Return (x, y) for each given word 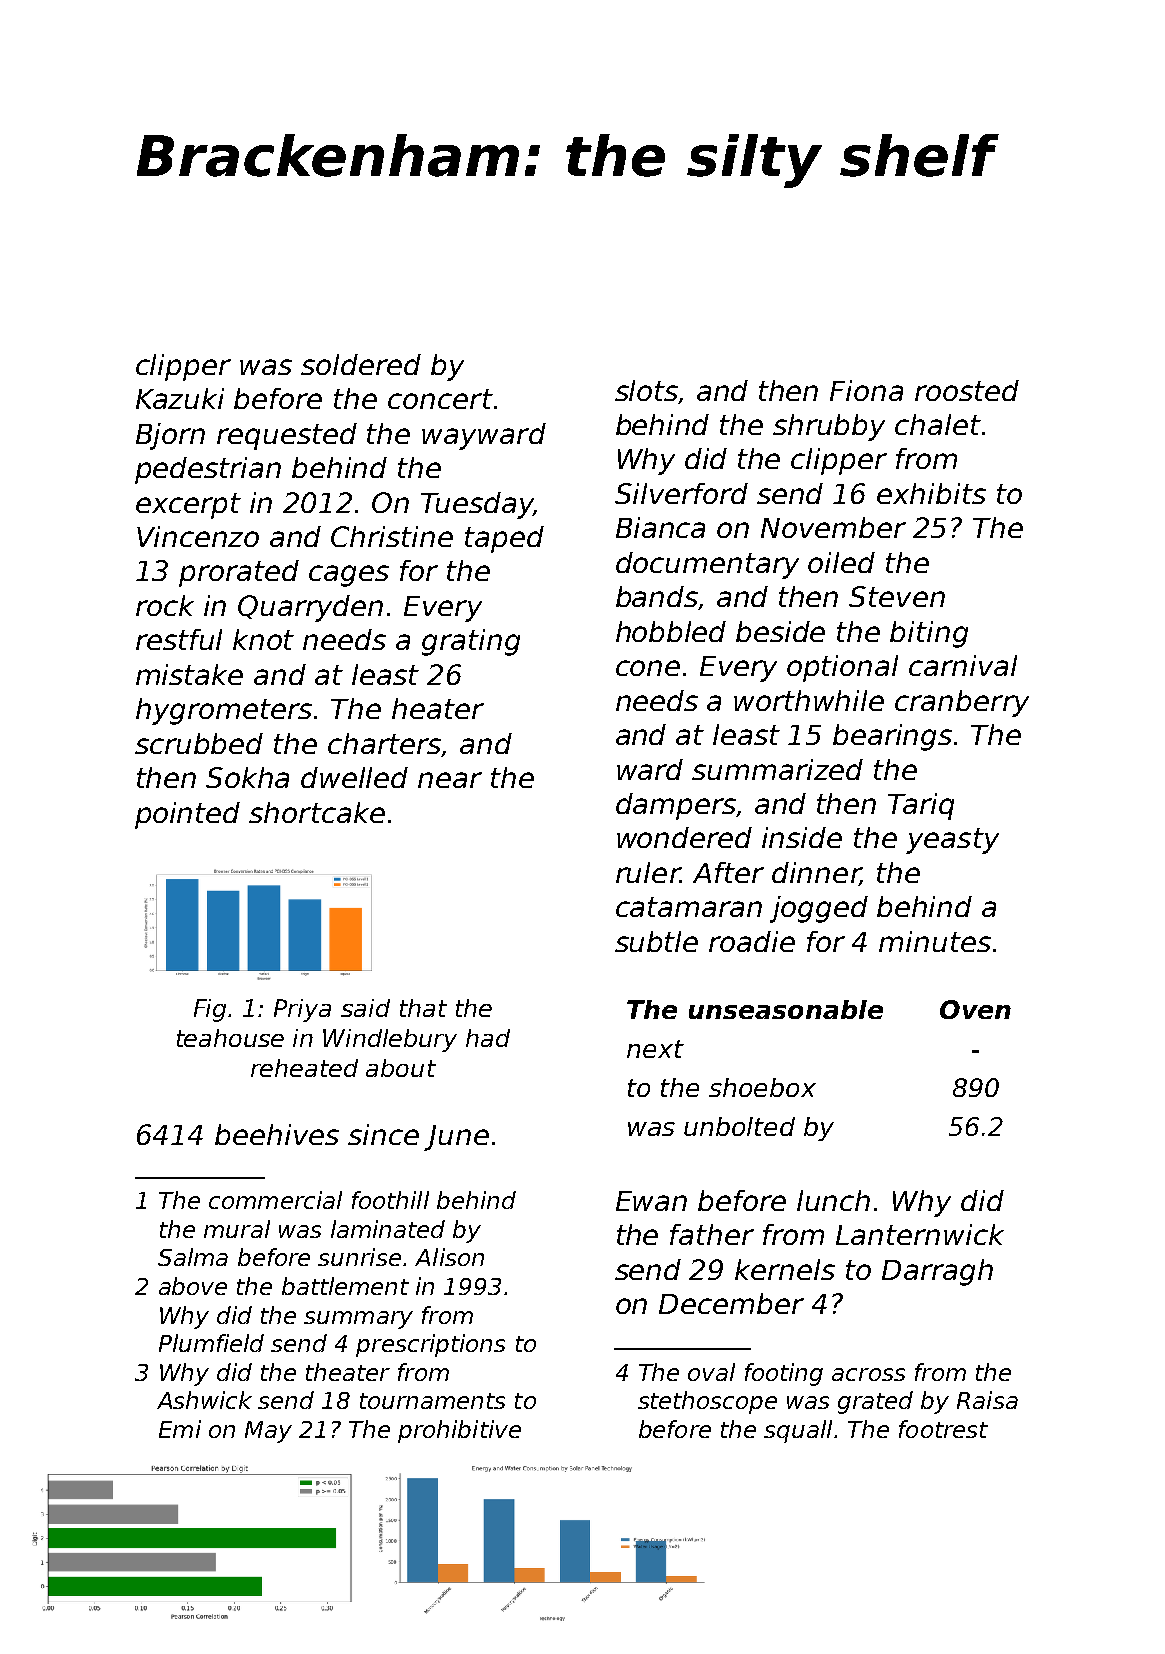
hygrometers (224, 711)
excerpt (188, 506)
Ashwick (204, 1400)
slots (646, 390)
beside (780, 631)
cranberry (962, 703)
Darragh (937, 1272)
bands (657, 598)
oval (711, 1372)
